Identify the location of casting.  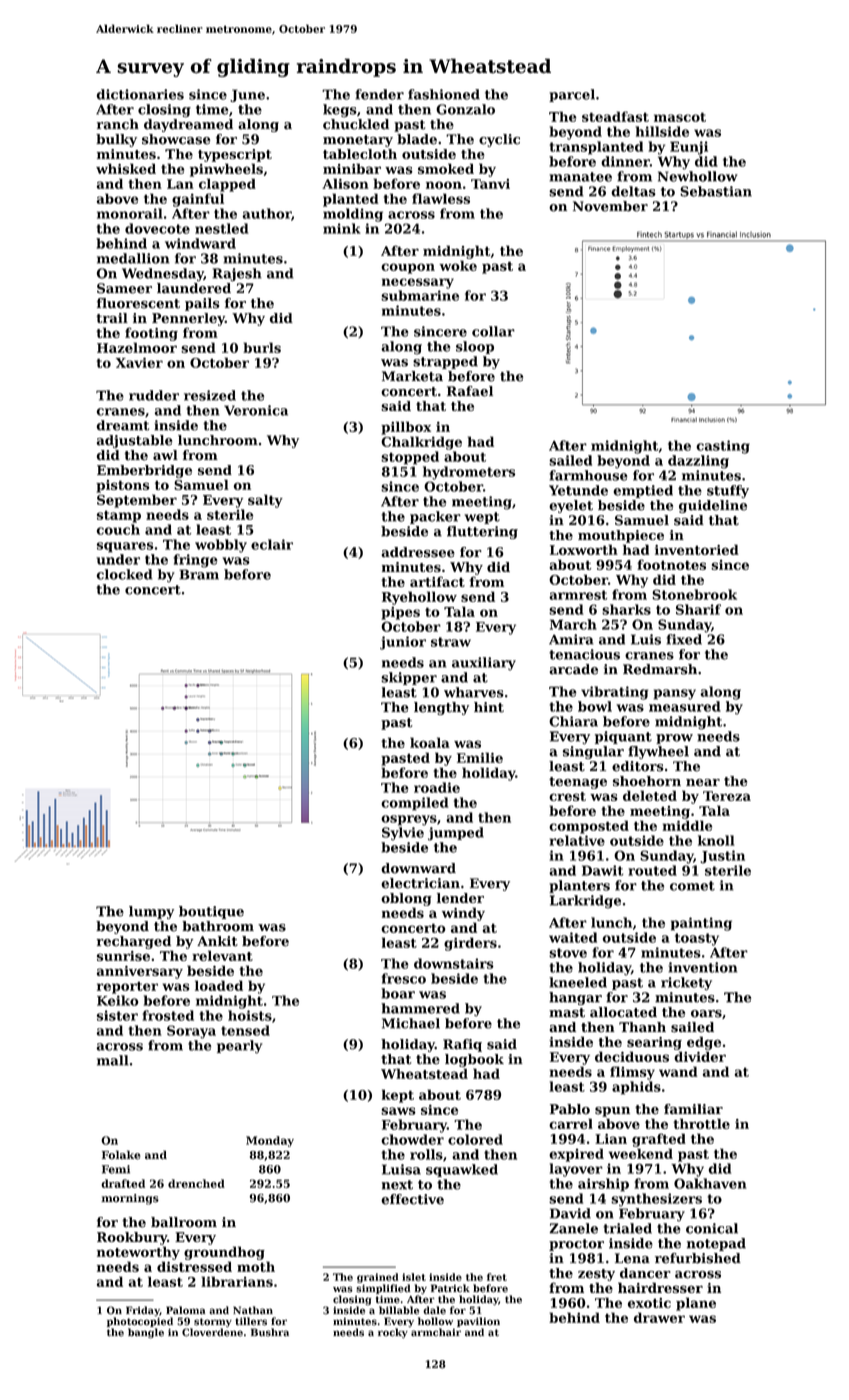
(723, 447).
